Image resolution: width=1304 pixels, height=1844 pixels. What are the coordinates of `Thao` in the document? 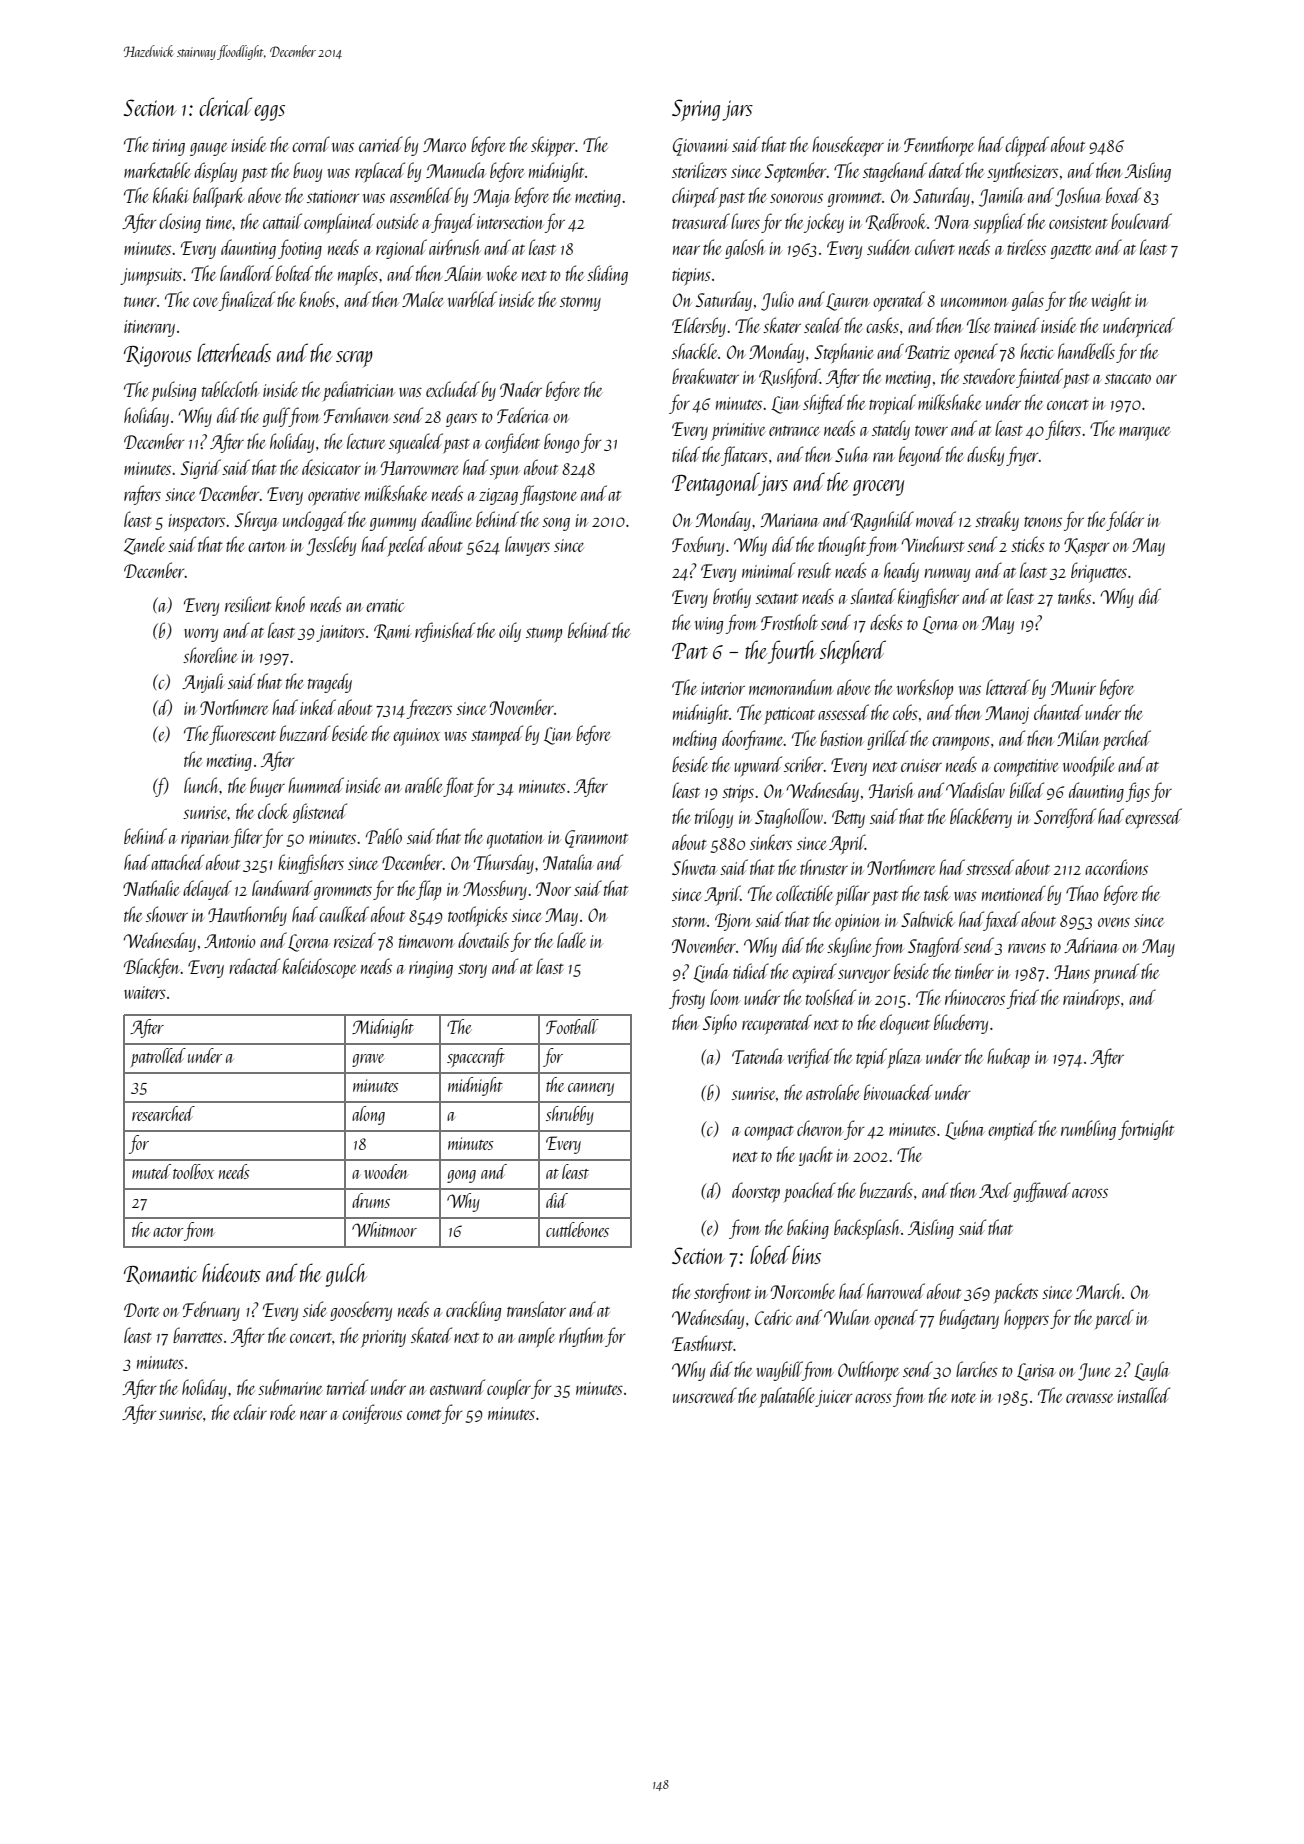 It's located at (1082, 893).
